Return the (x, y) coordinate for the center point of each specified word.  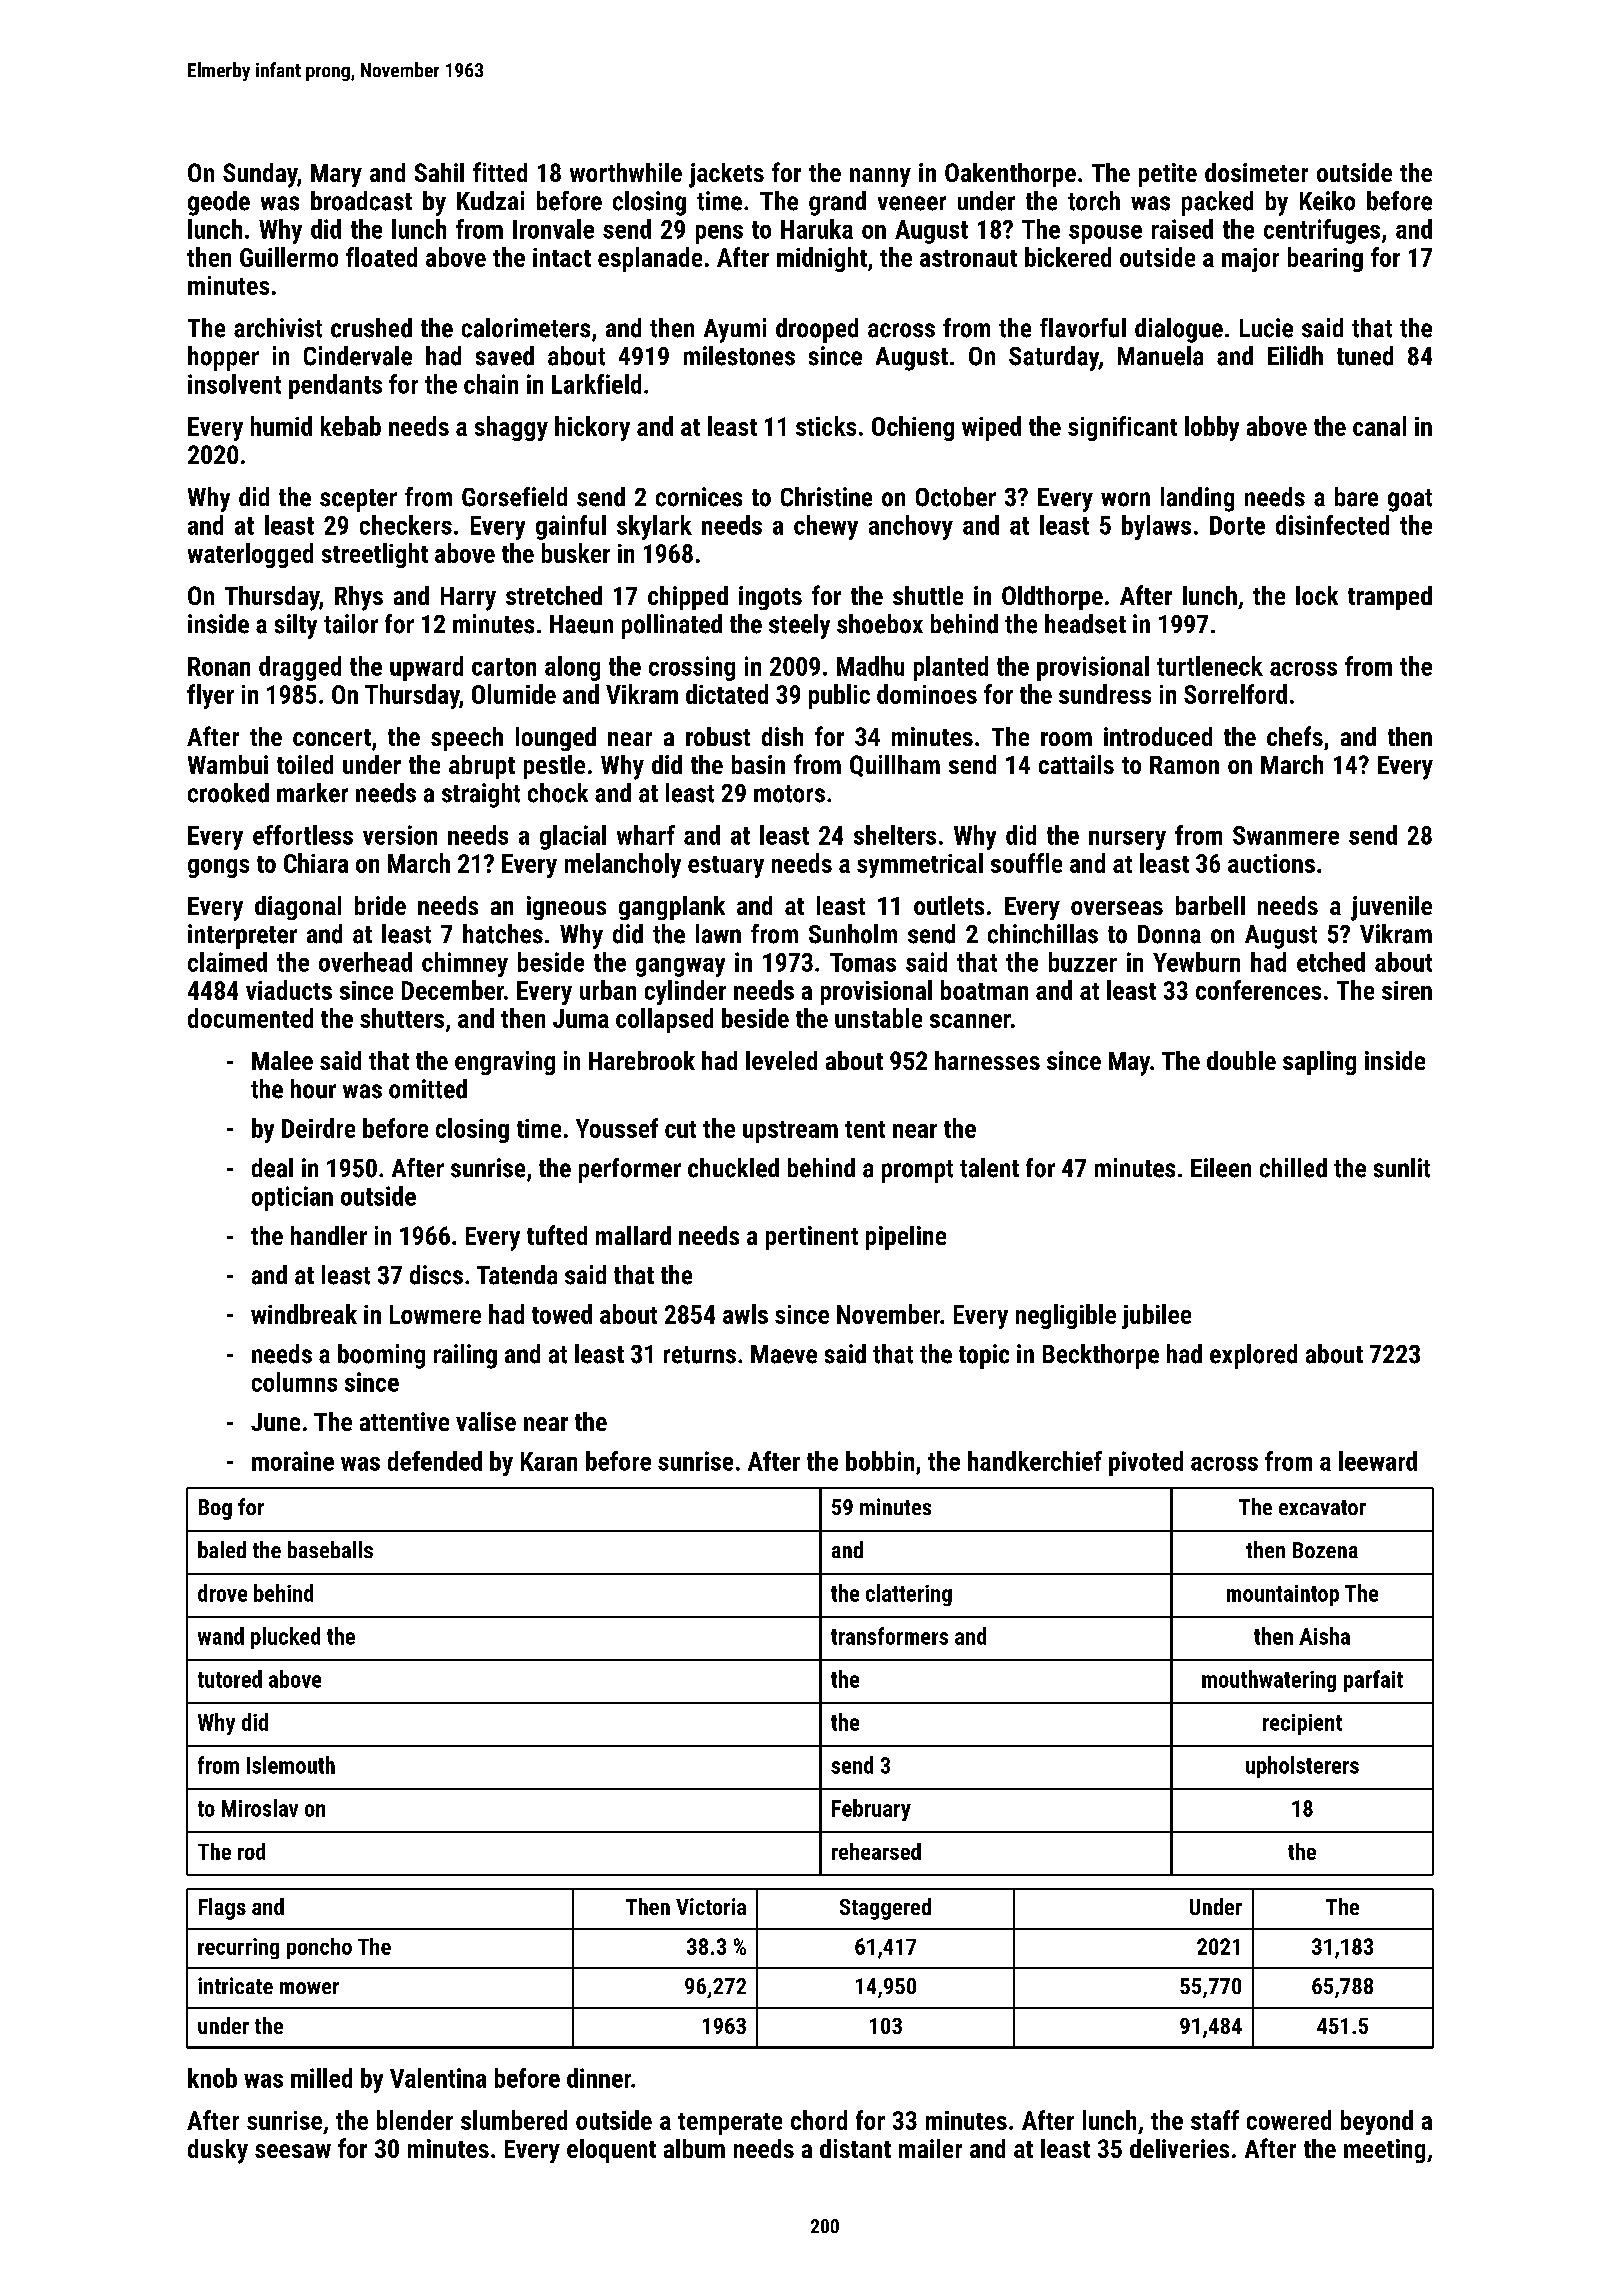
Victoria (711, 1906)
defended (435, 1461)
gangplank (672, 908)
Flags (222, 1909)
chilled (1293, 1168)
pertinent (812, 1238)
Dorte (1237, 525)
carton (504, 667)
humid (281, 426)
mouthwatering (1269, 1681)
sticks (826, 426)
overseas (1117, 908)
